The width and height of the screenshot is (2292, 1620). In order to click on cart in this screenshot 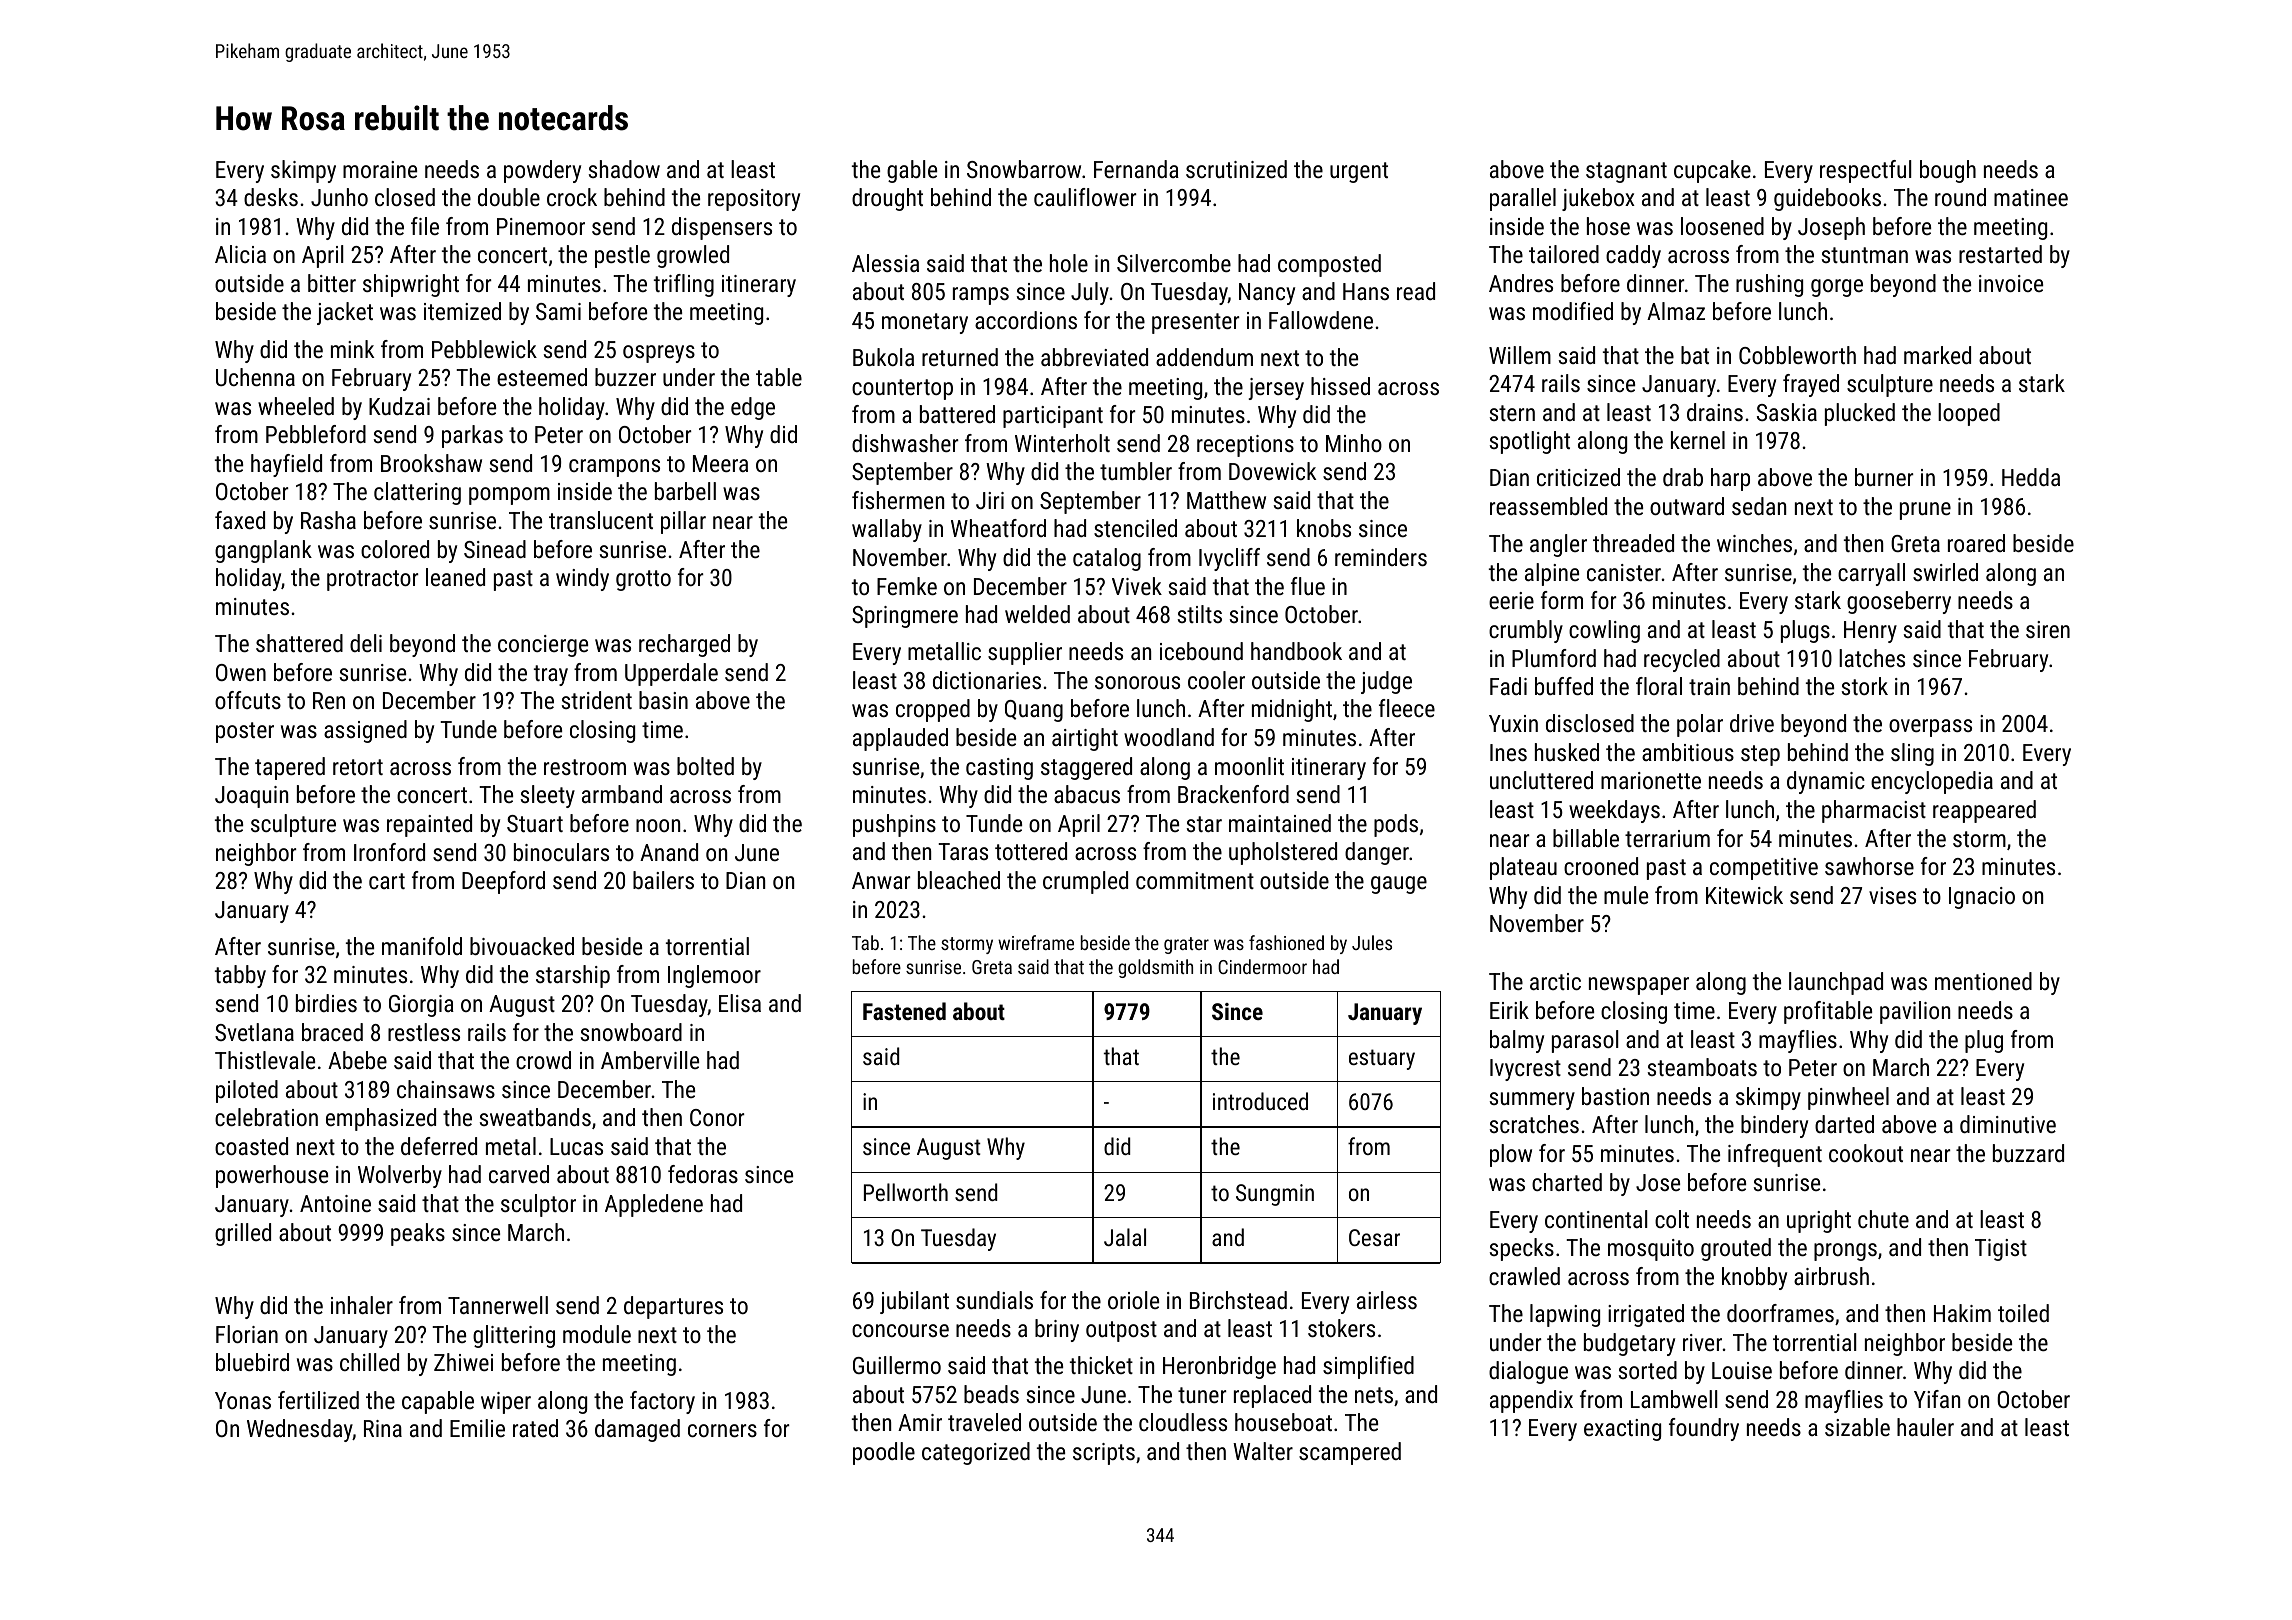, I will do `click(387, 881)`.
